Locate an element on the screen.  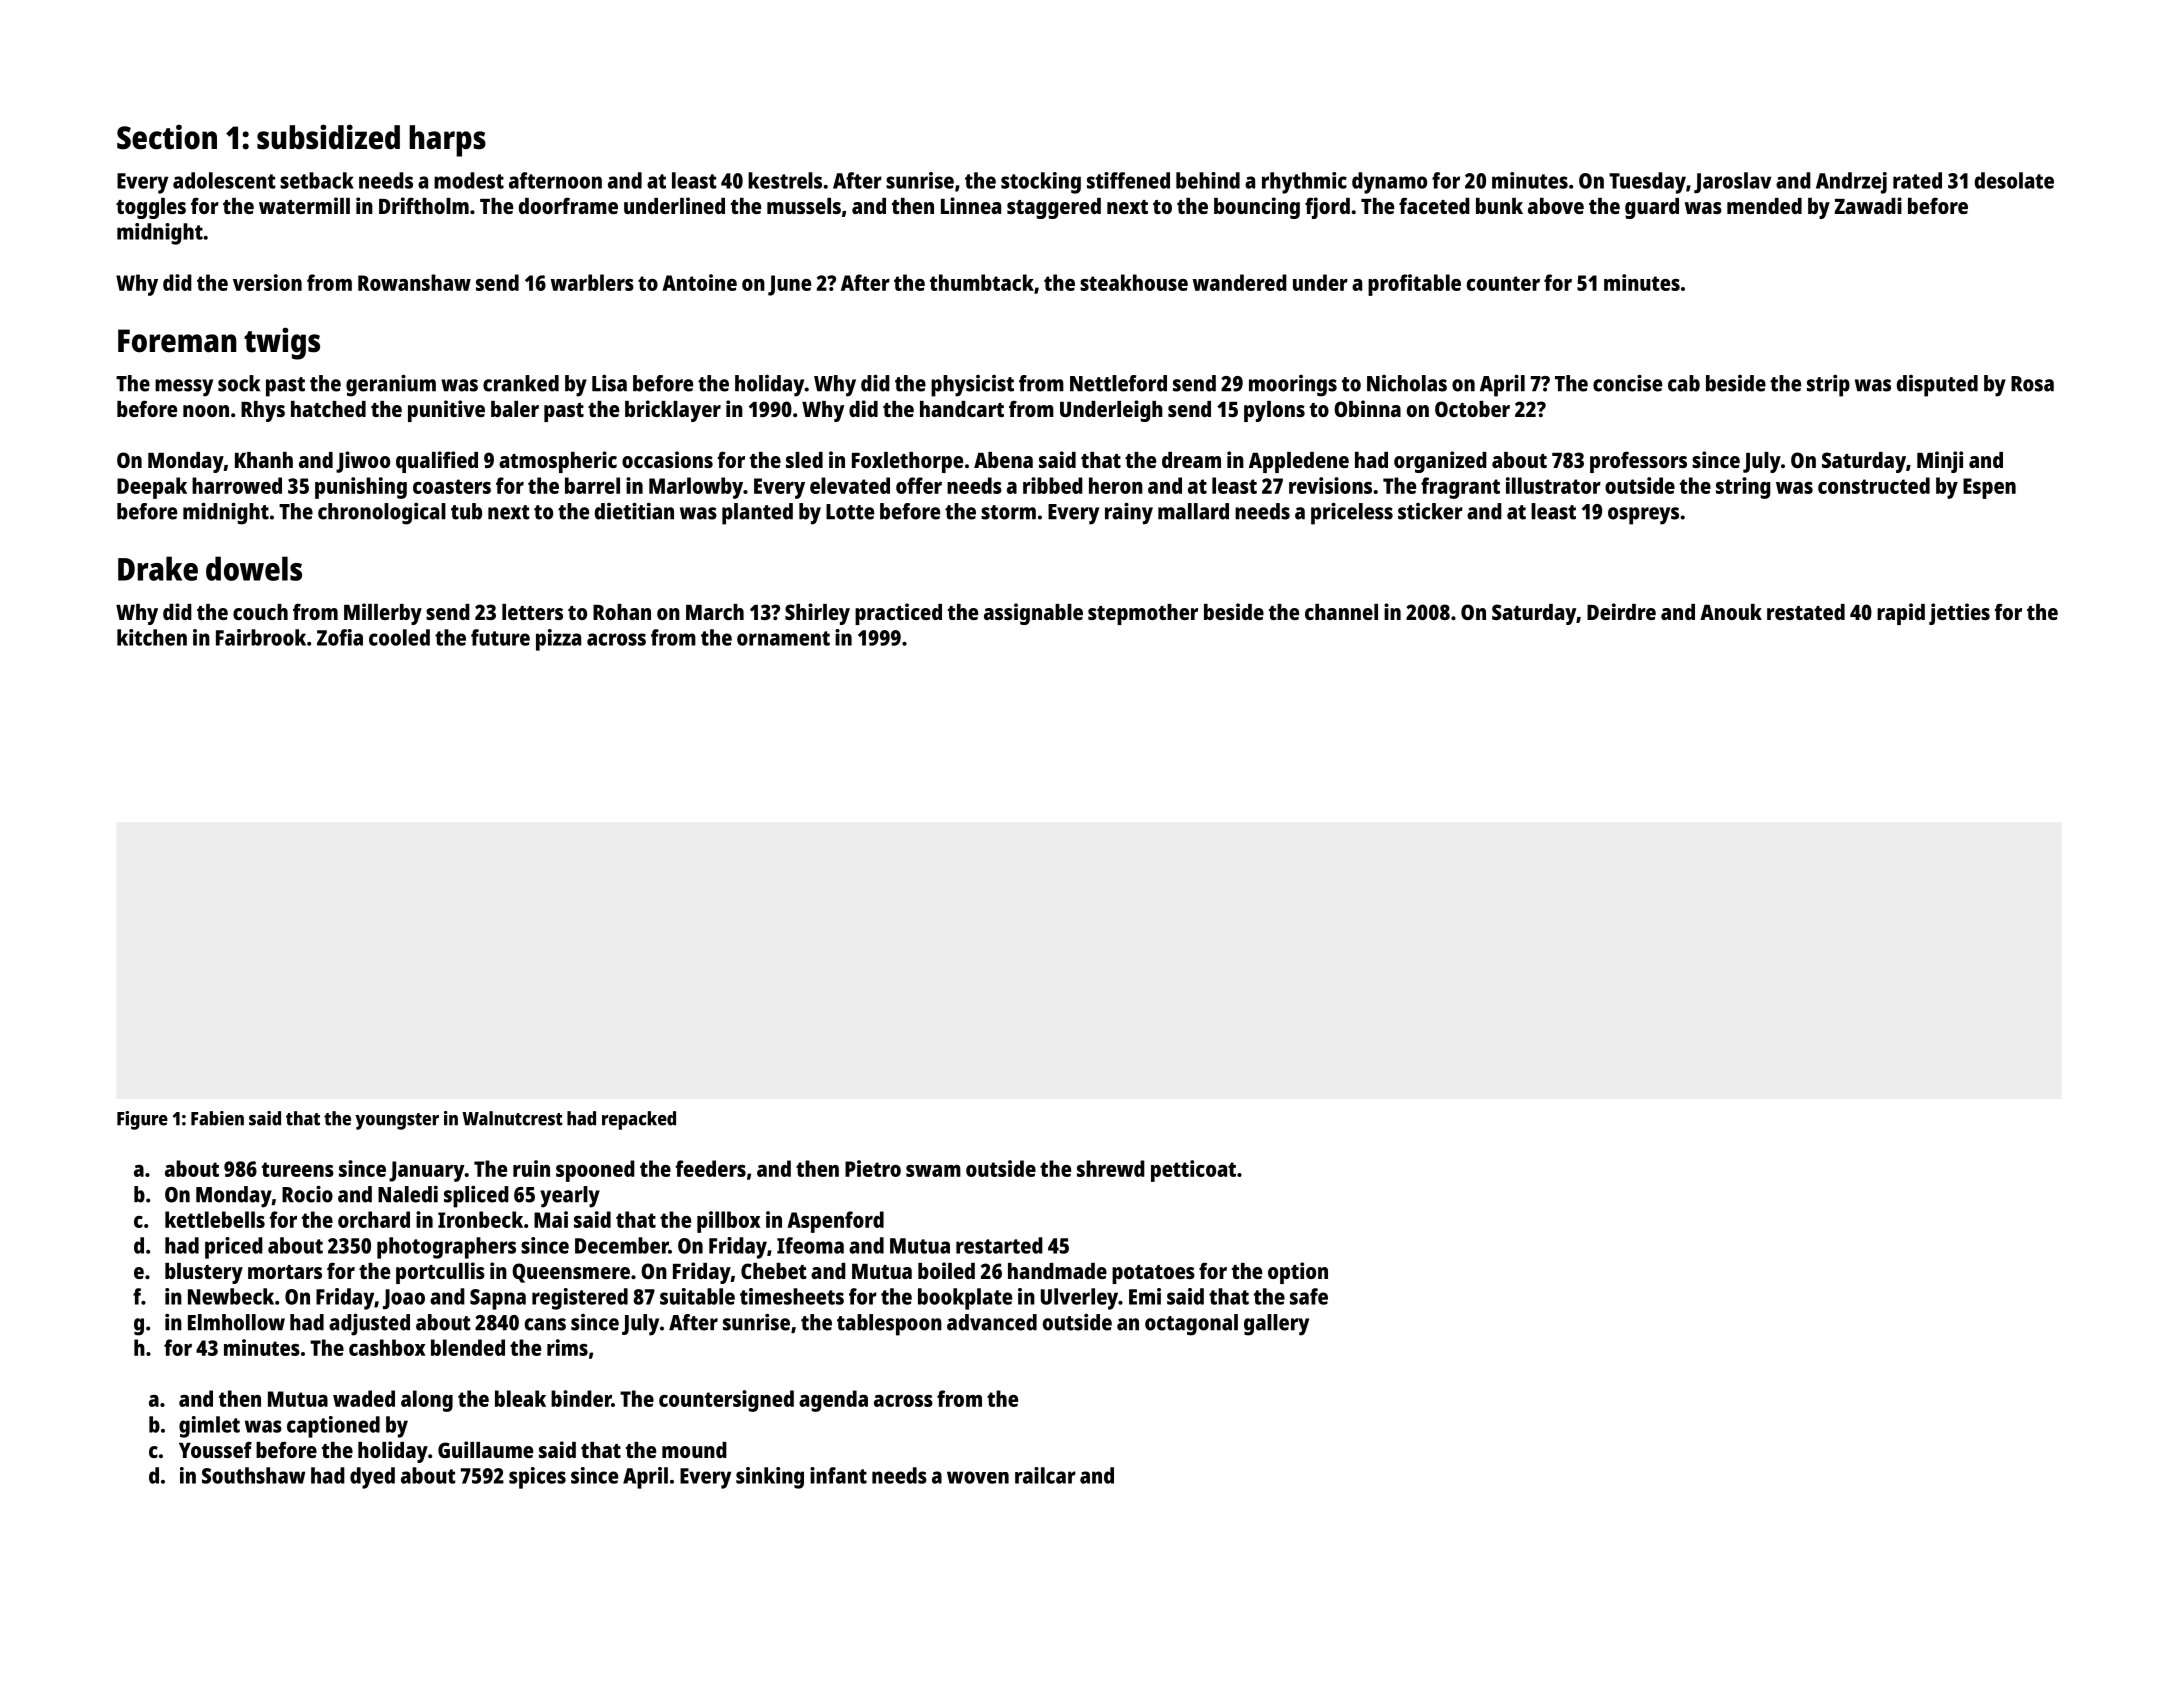
subsidized is located at coordinates (328, 137).
